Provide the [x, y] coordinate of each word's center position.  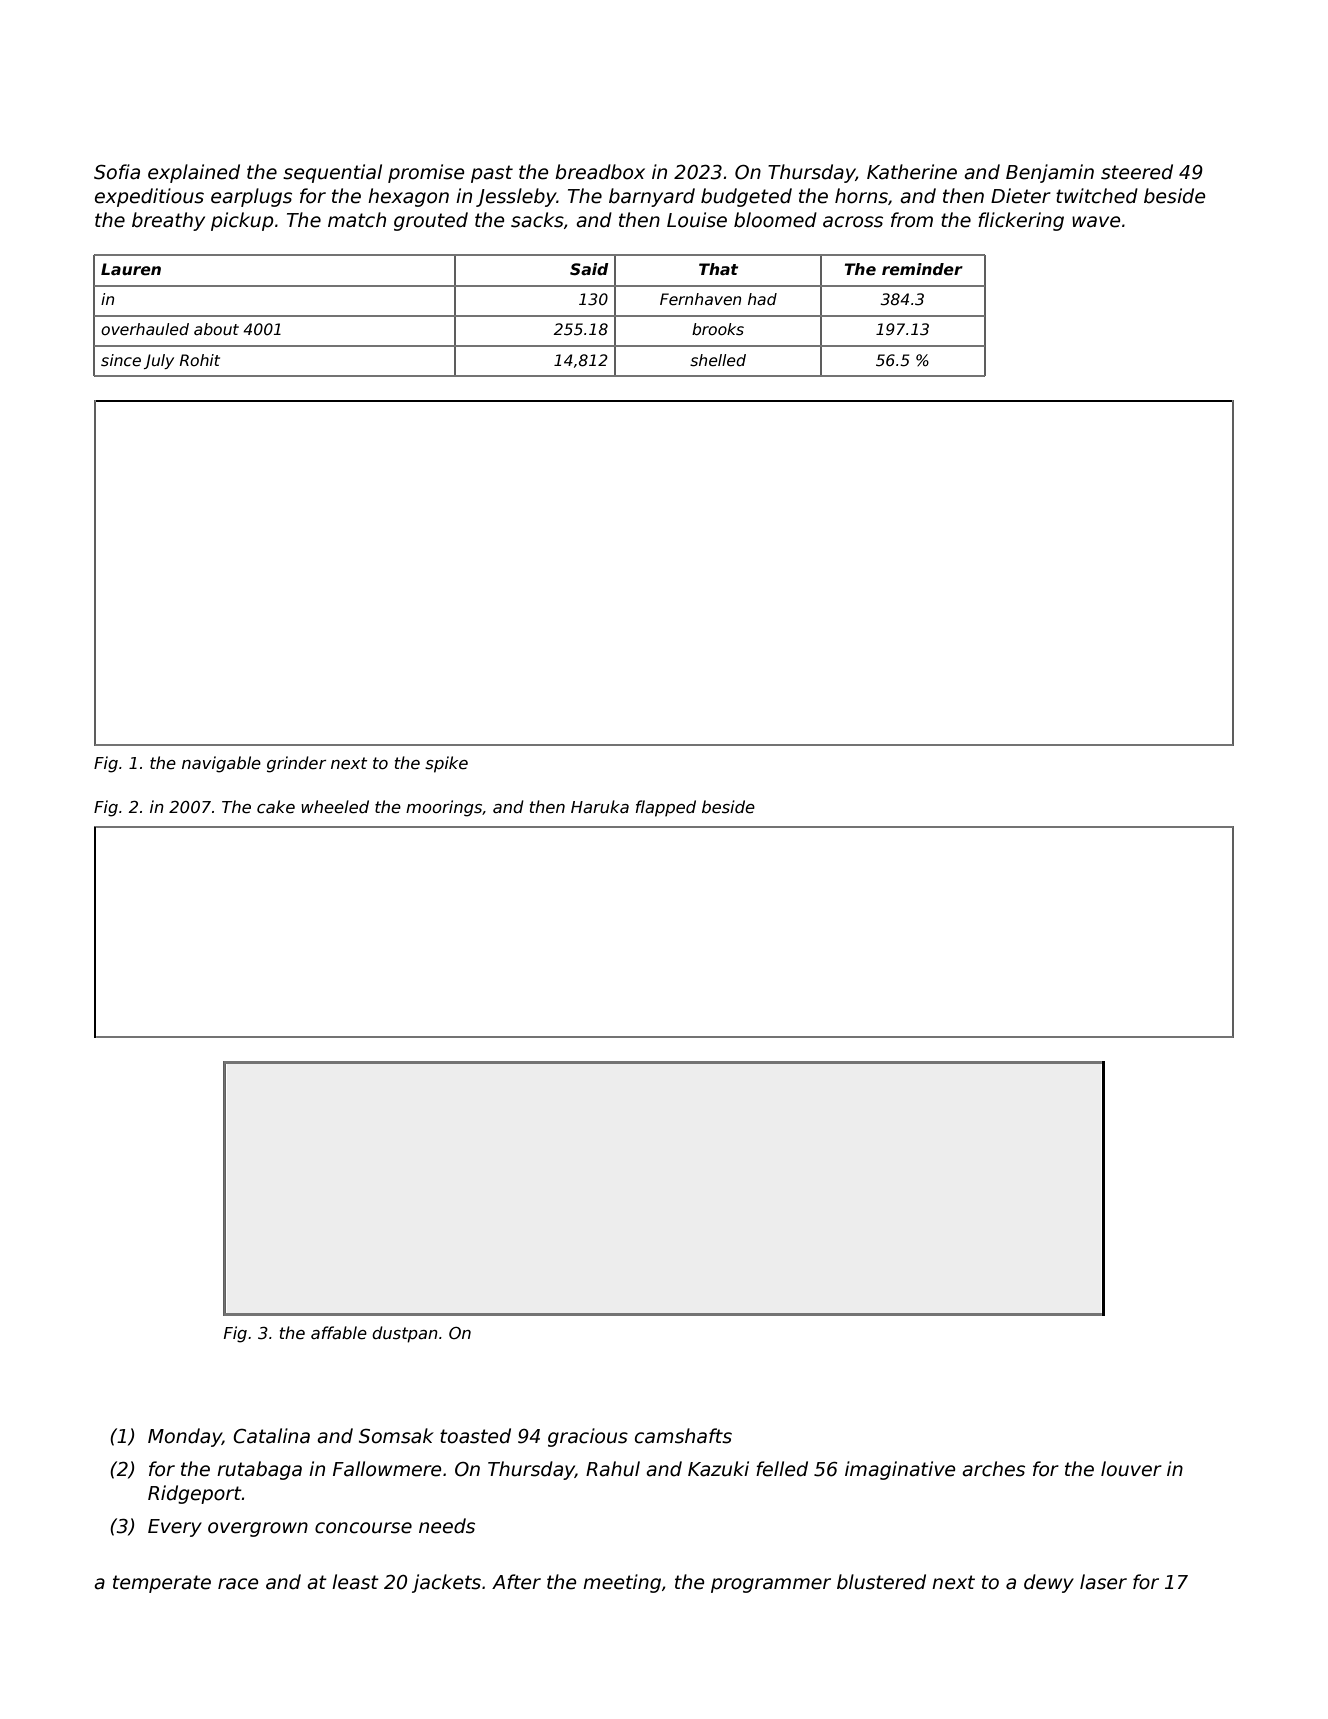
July [159, 361]
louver [1131, 1469]
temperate [162, 1584]
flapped [666, 808]
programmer [771, 1585]
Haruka [600, 806]
